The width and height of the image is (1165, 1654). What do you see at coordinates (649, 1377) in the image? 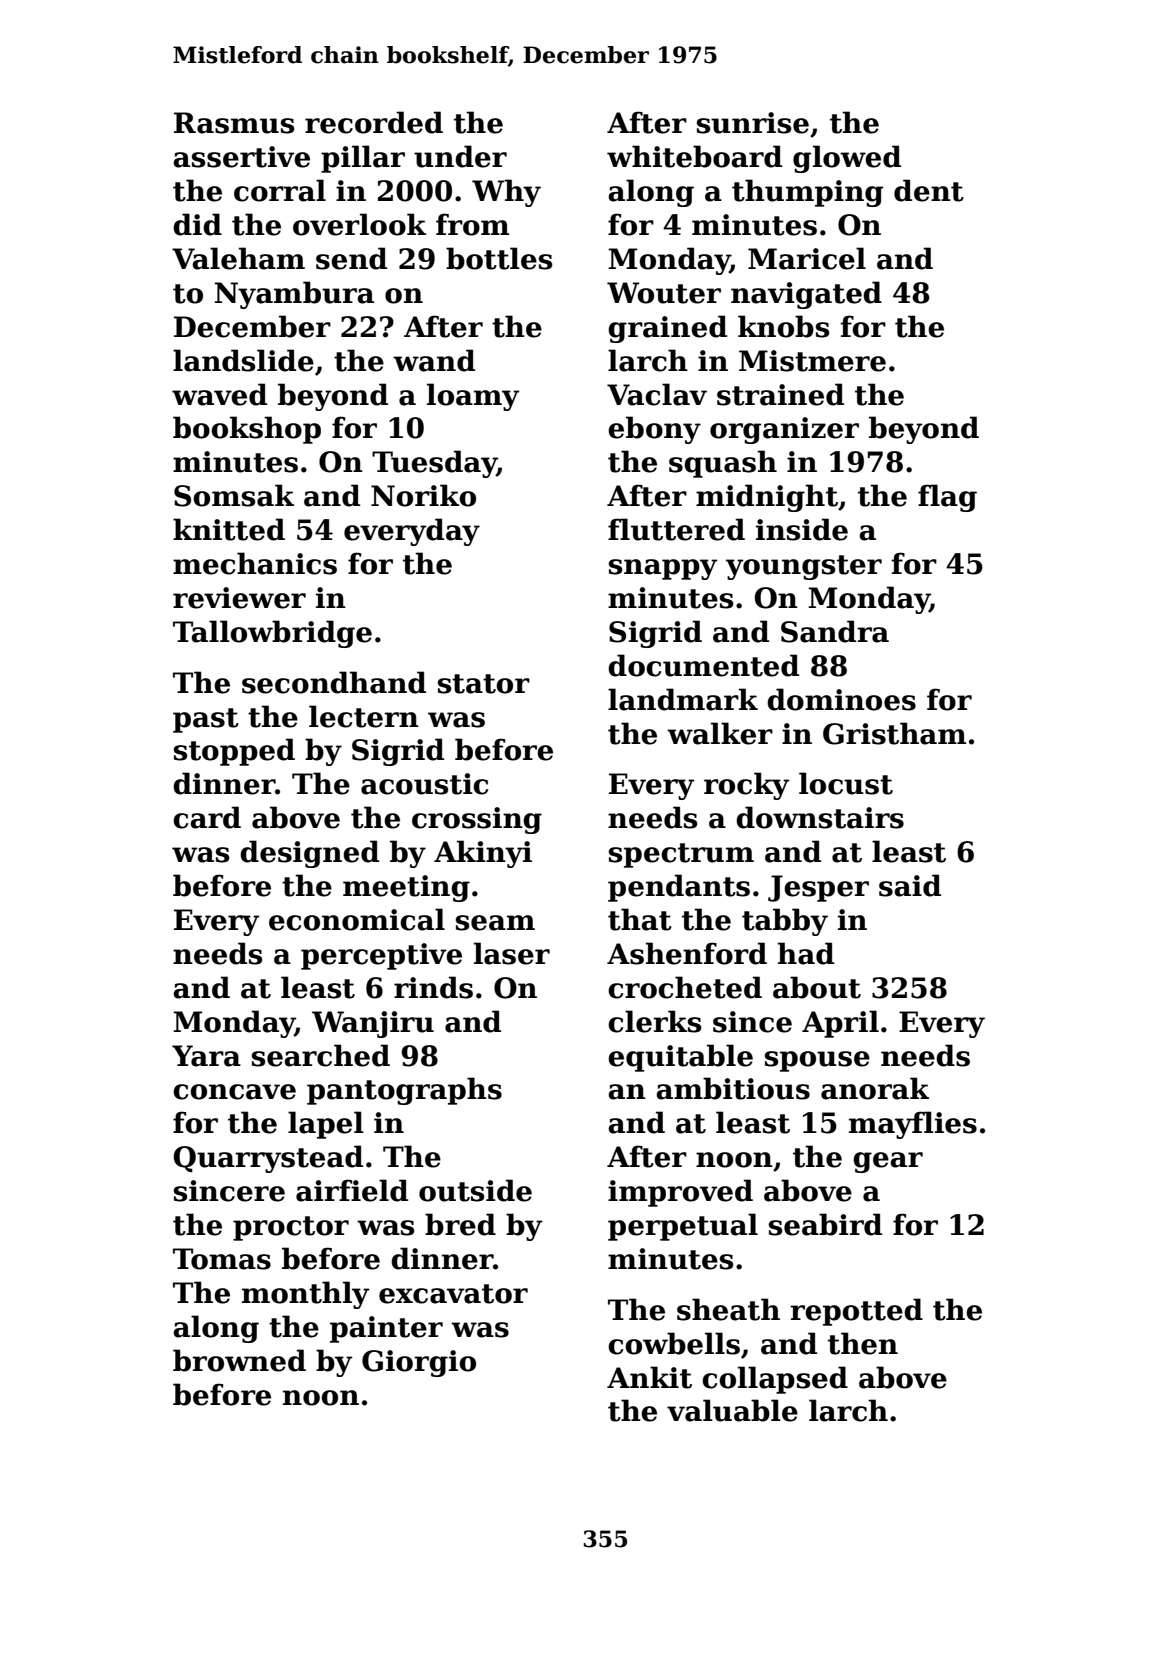
I see `Ankit` at bounding box center [649, 1377].
